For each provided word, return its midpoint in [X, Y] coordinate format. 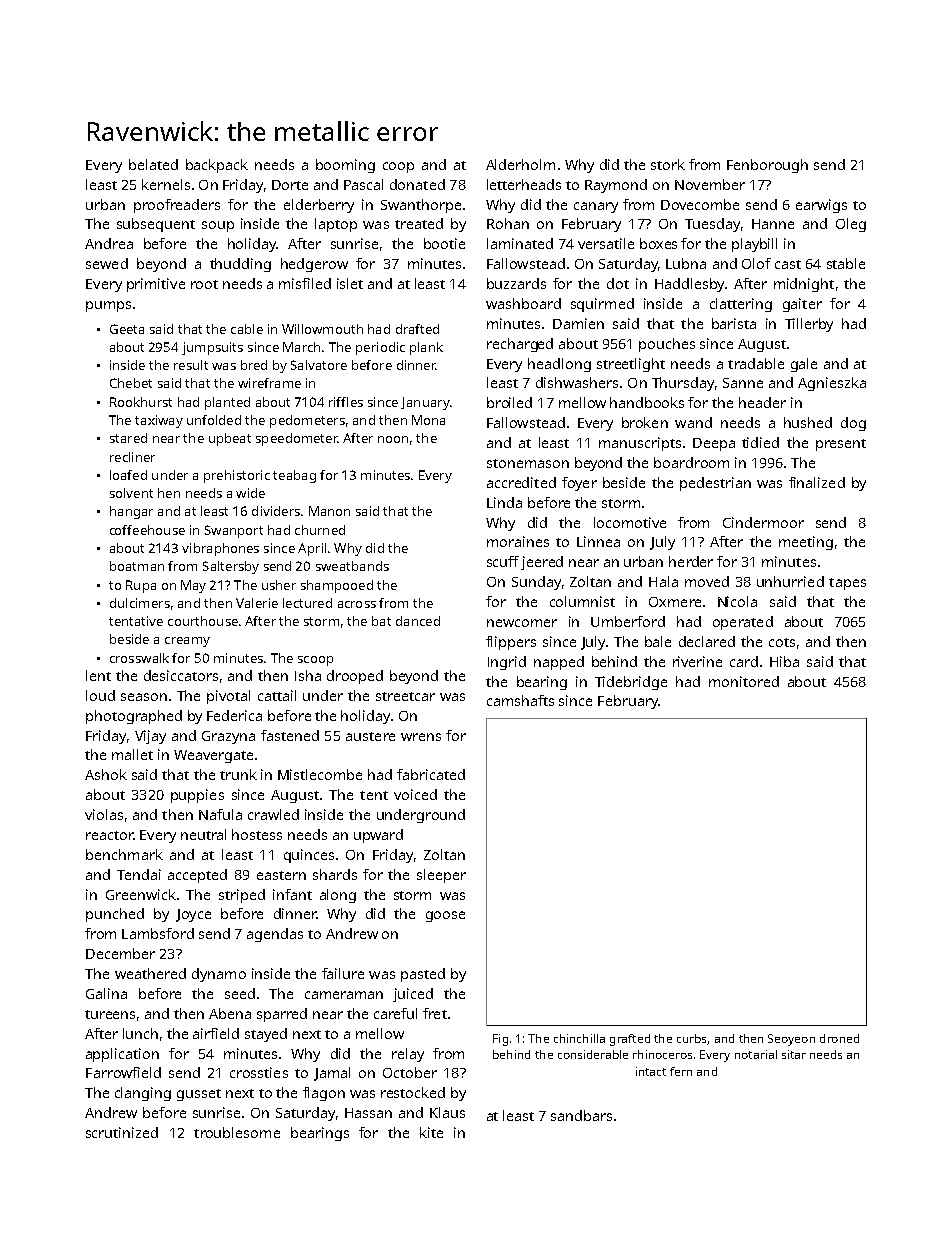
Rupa [141, 586]
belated [153, 164]
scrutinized [122, 1132]
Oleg [851, 225]
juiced [413, 995]
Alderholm [520, 164]
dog [853, 424]
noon [393, 439]
